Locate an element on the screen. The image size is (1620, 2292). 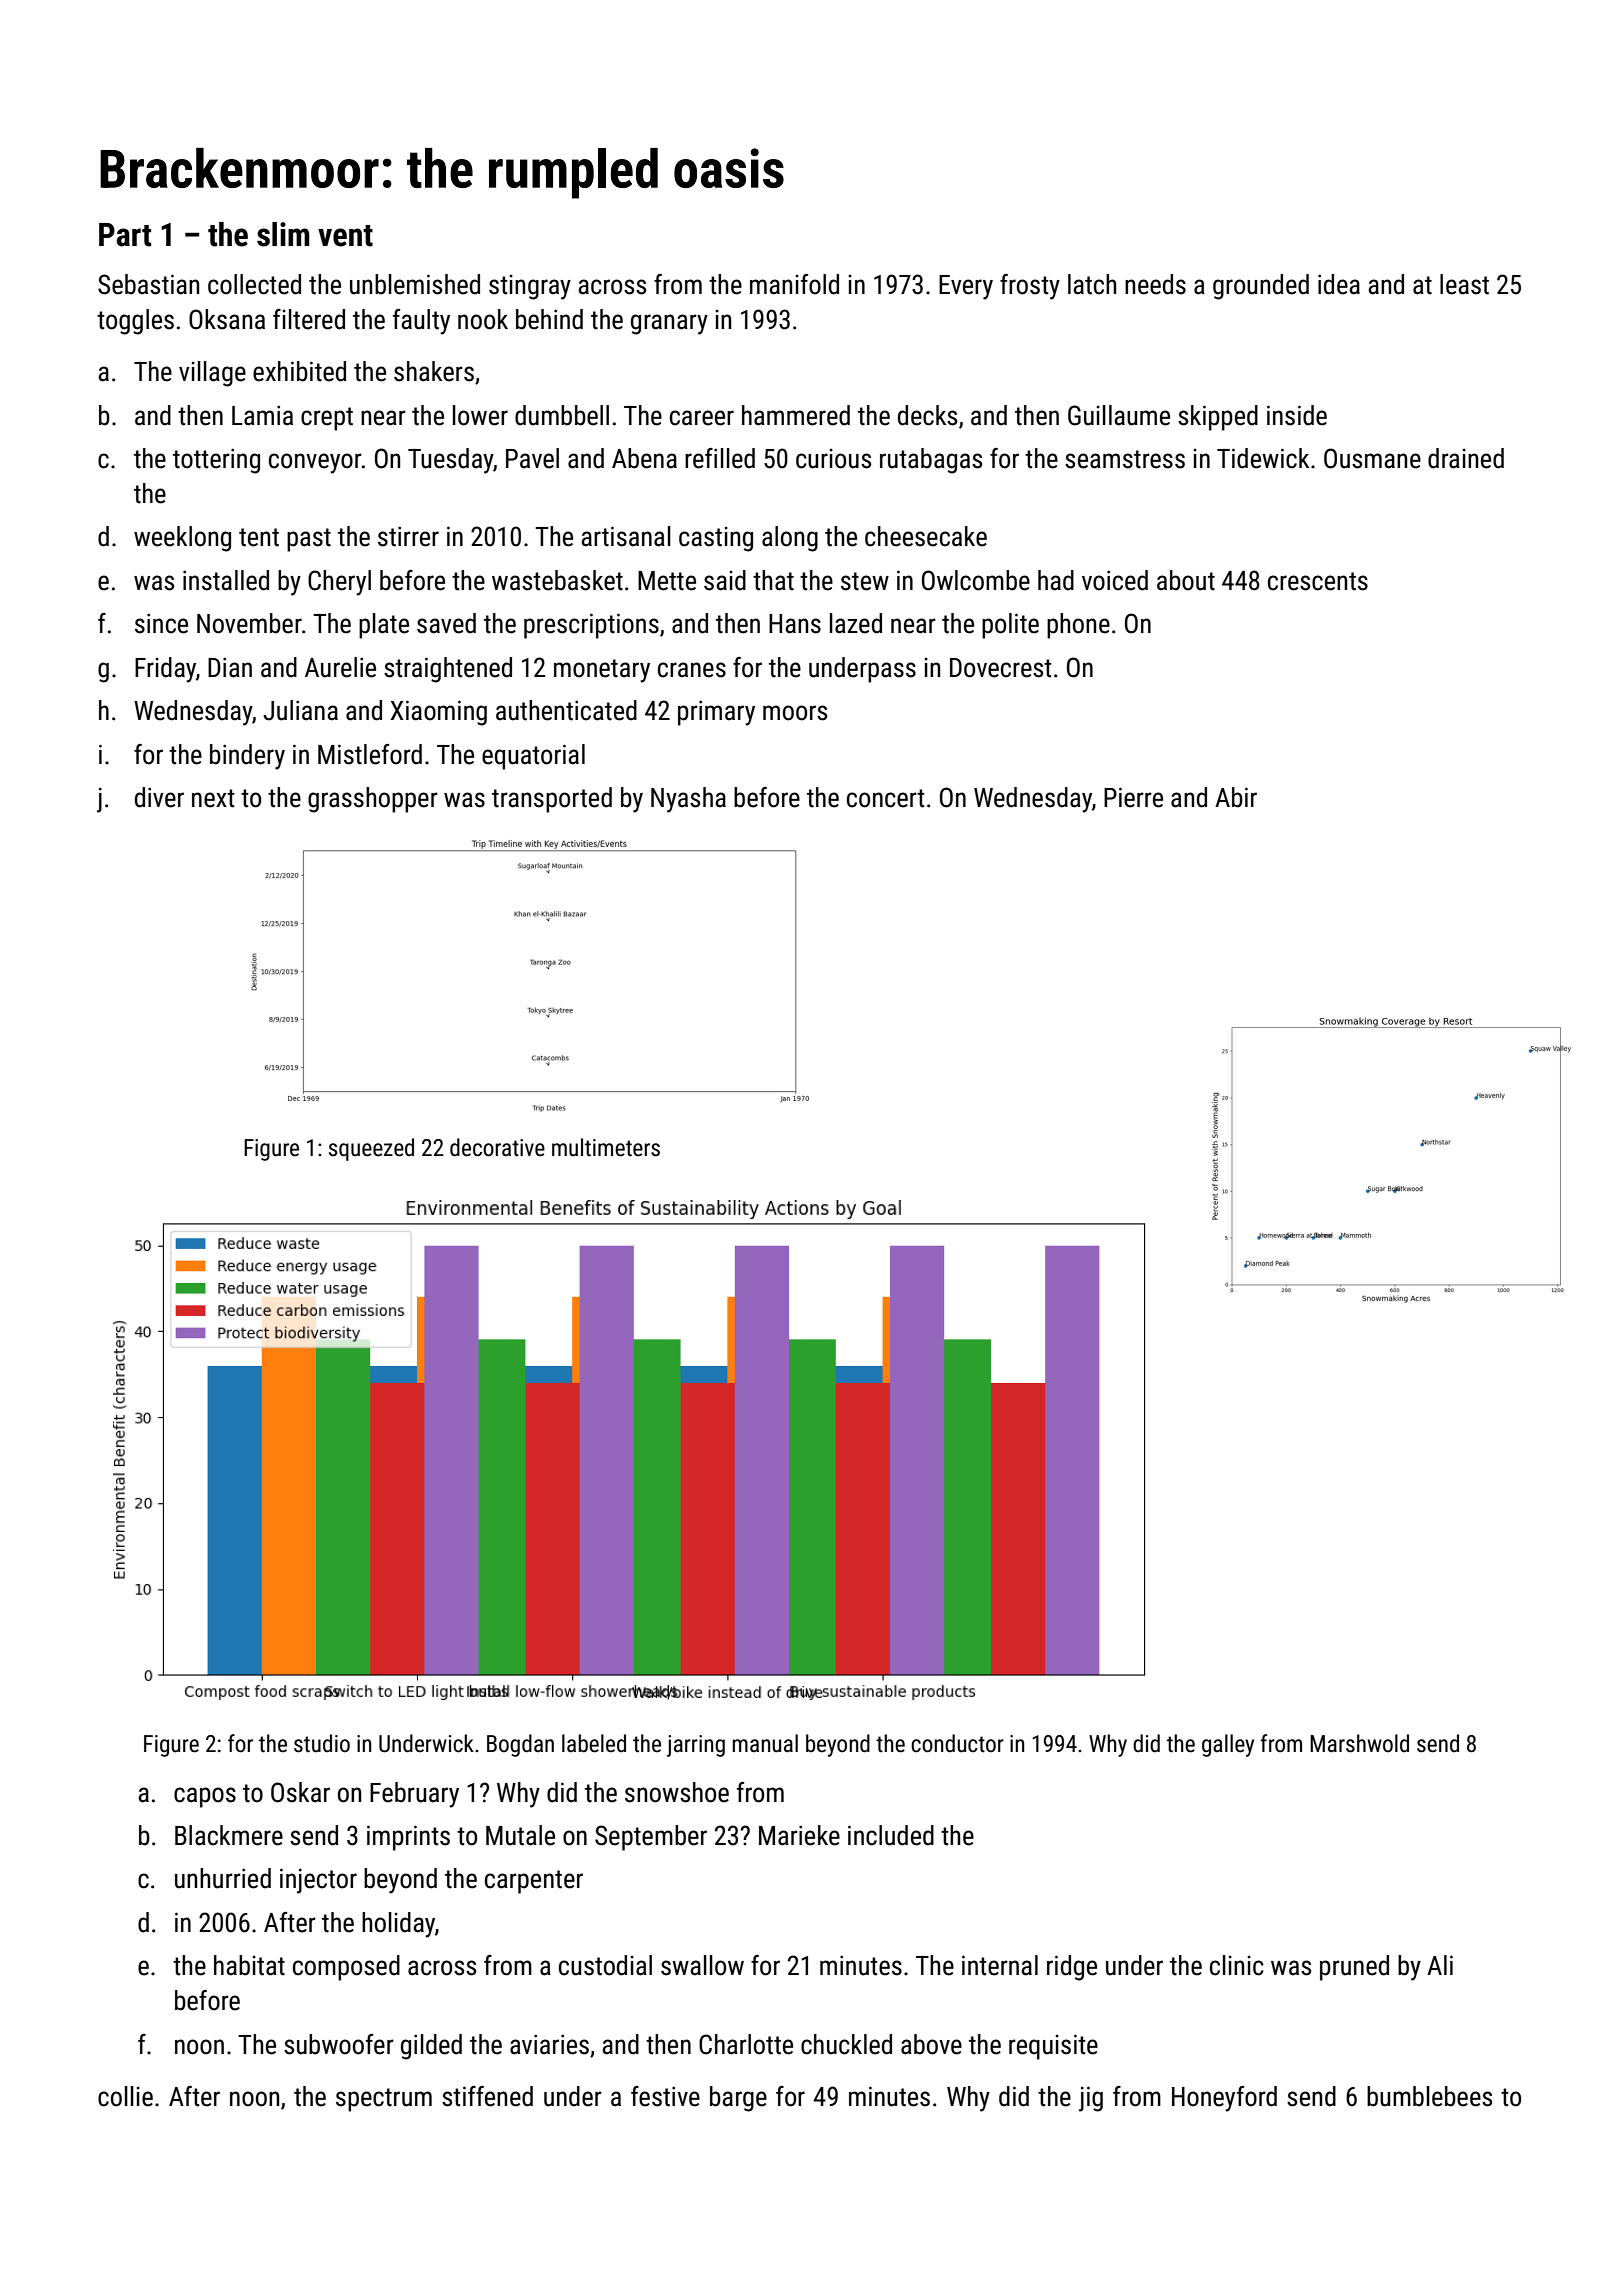
Pierre is located at coordinates (1133, 797).
